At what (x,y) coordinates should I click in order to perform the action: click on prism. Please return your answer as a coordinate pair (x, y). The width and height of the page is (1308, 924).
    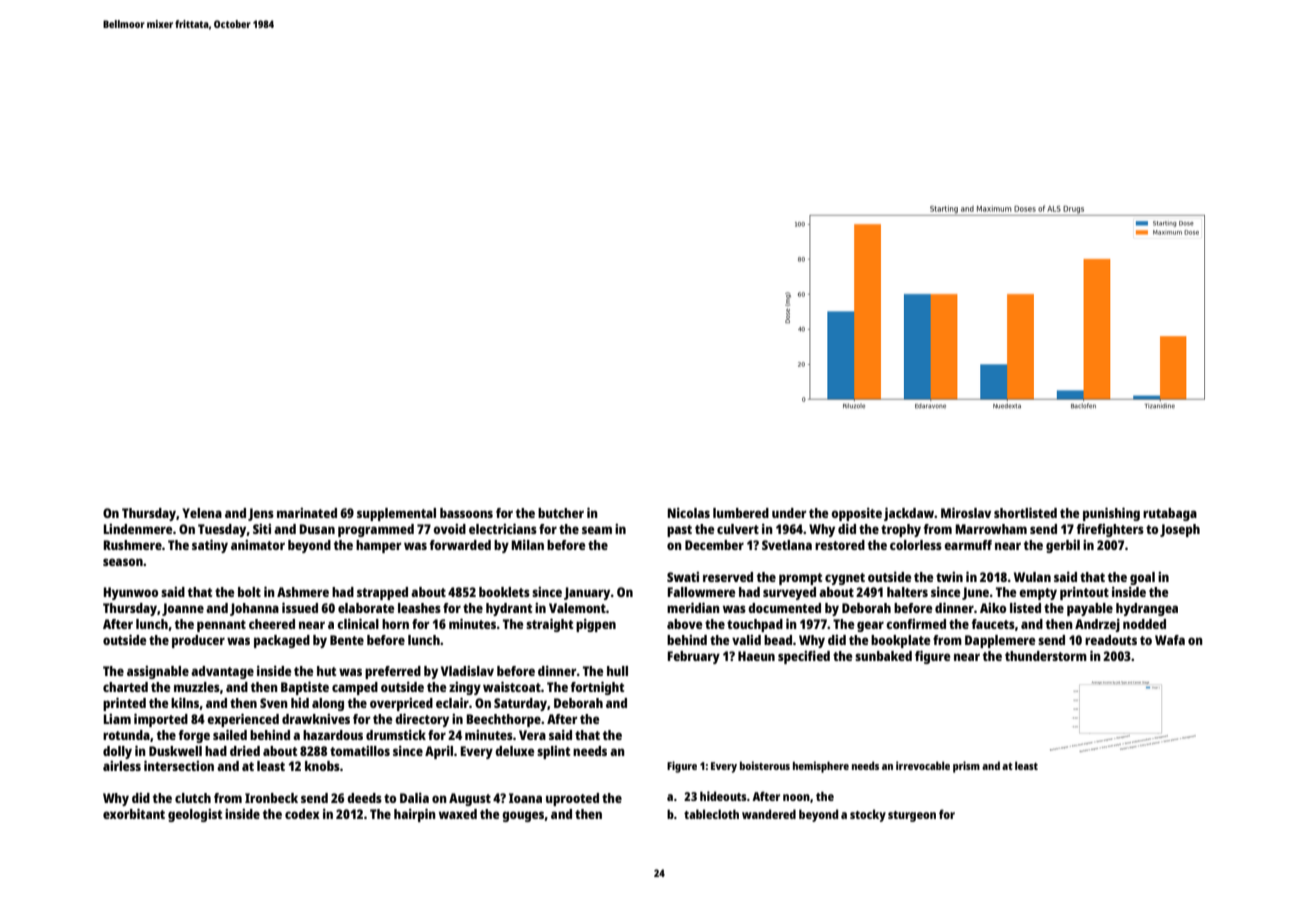
    Looking at the image, I should click on (966, 767).
